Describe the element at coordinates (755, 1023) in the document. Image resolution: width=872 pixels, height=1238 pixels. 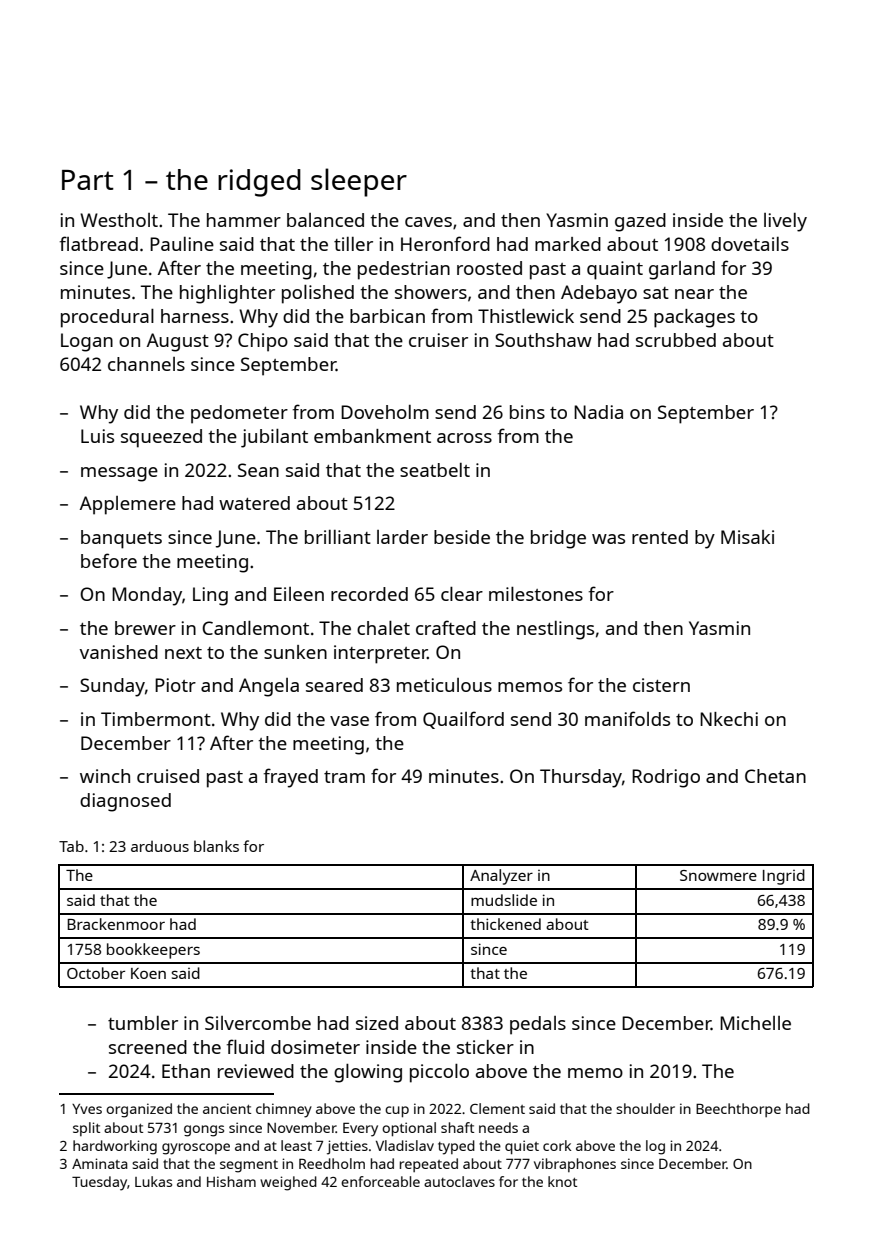
I see `Michelle` at that location.
